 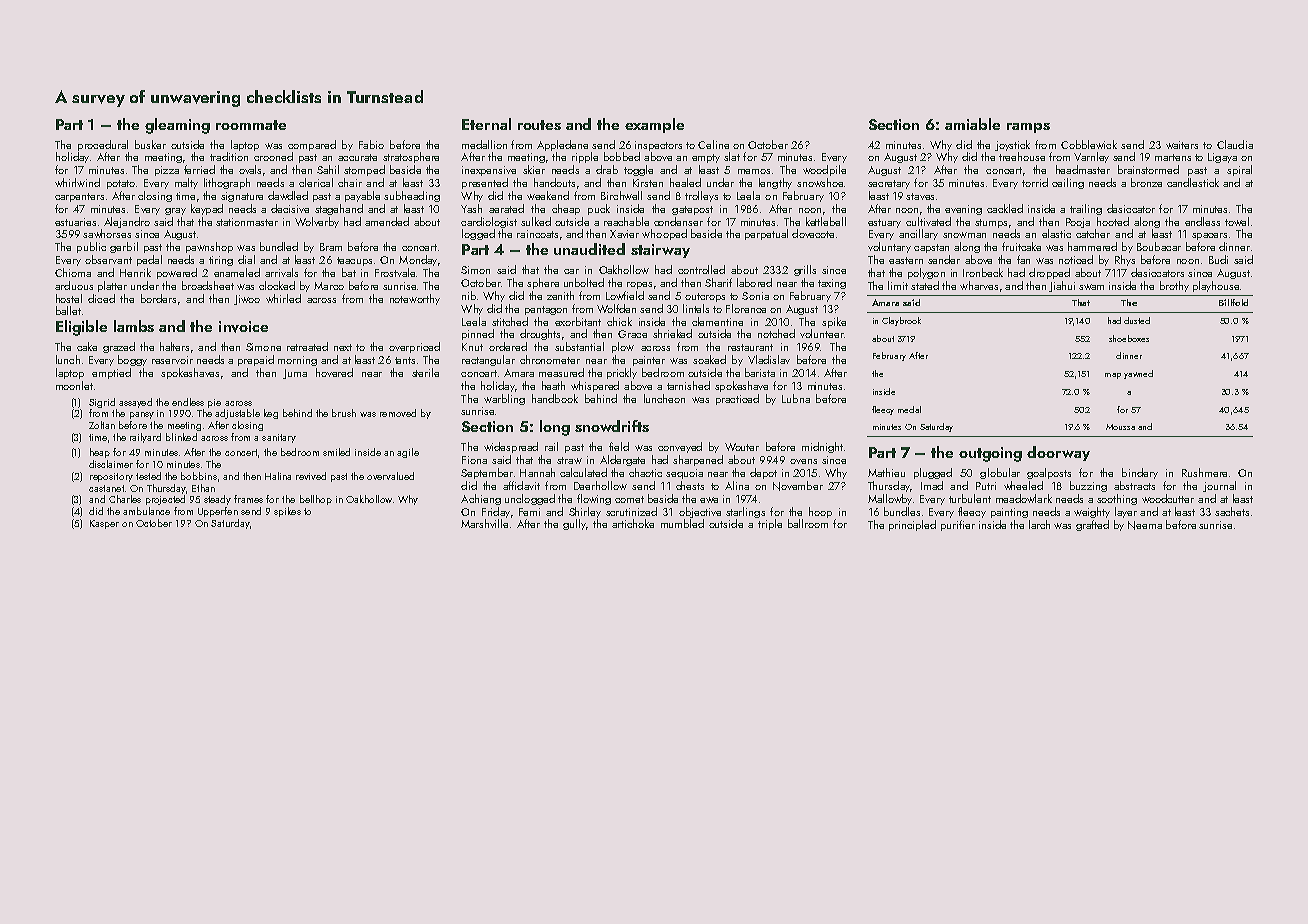 I want to click on Claybrook, so click(x=901, y=321).
